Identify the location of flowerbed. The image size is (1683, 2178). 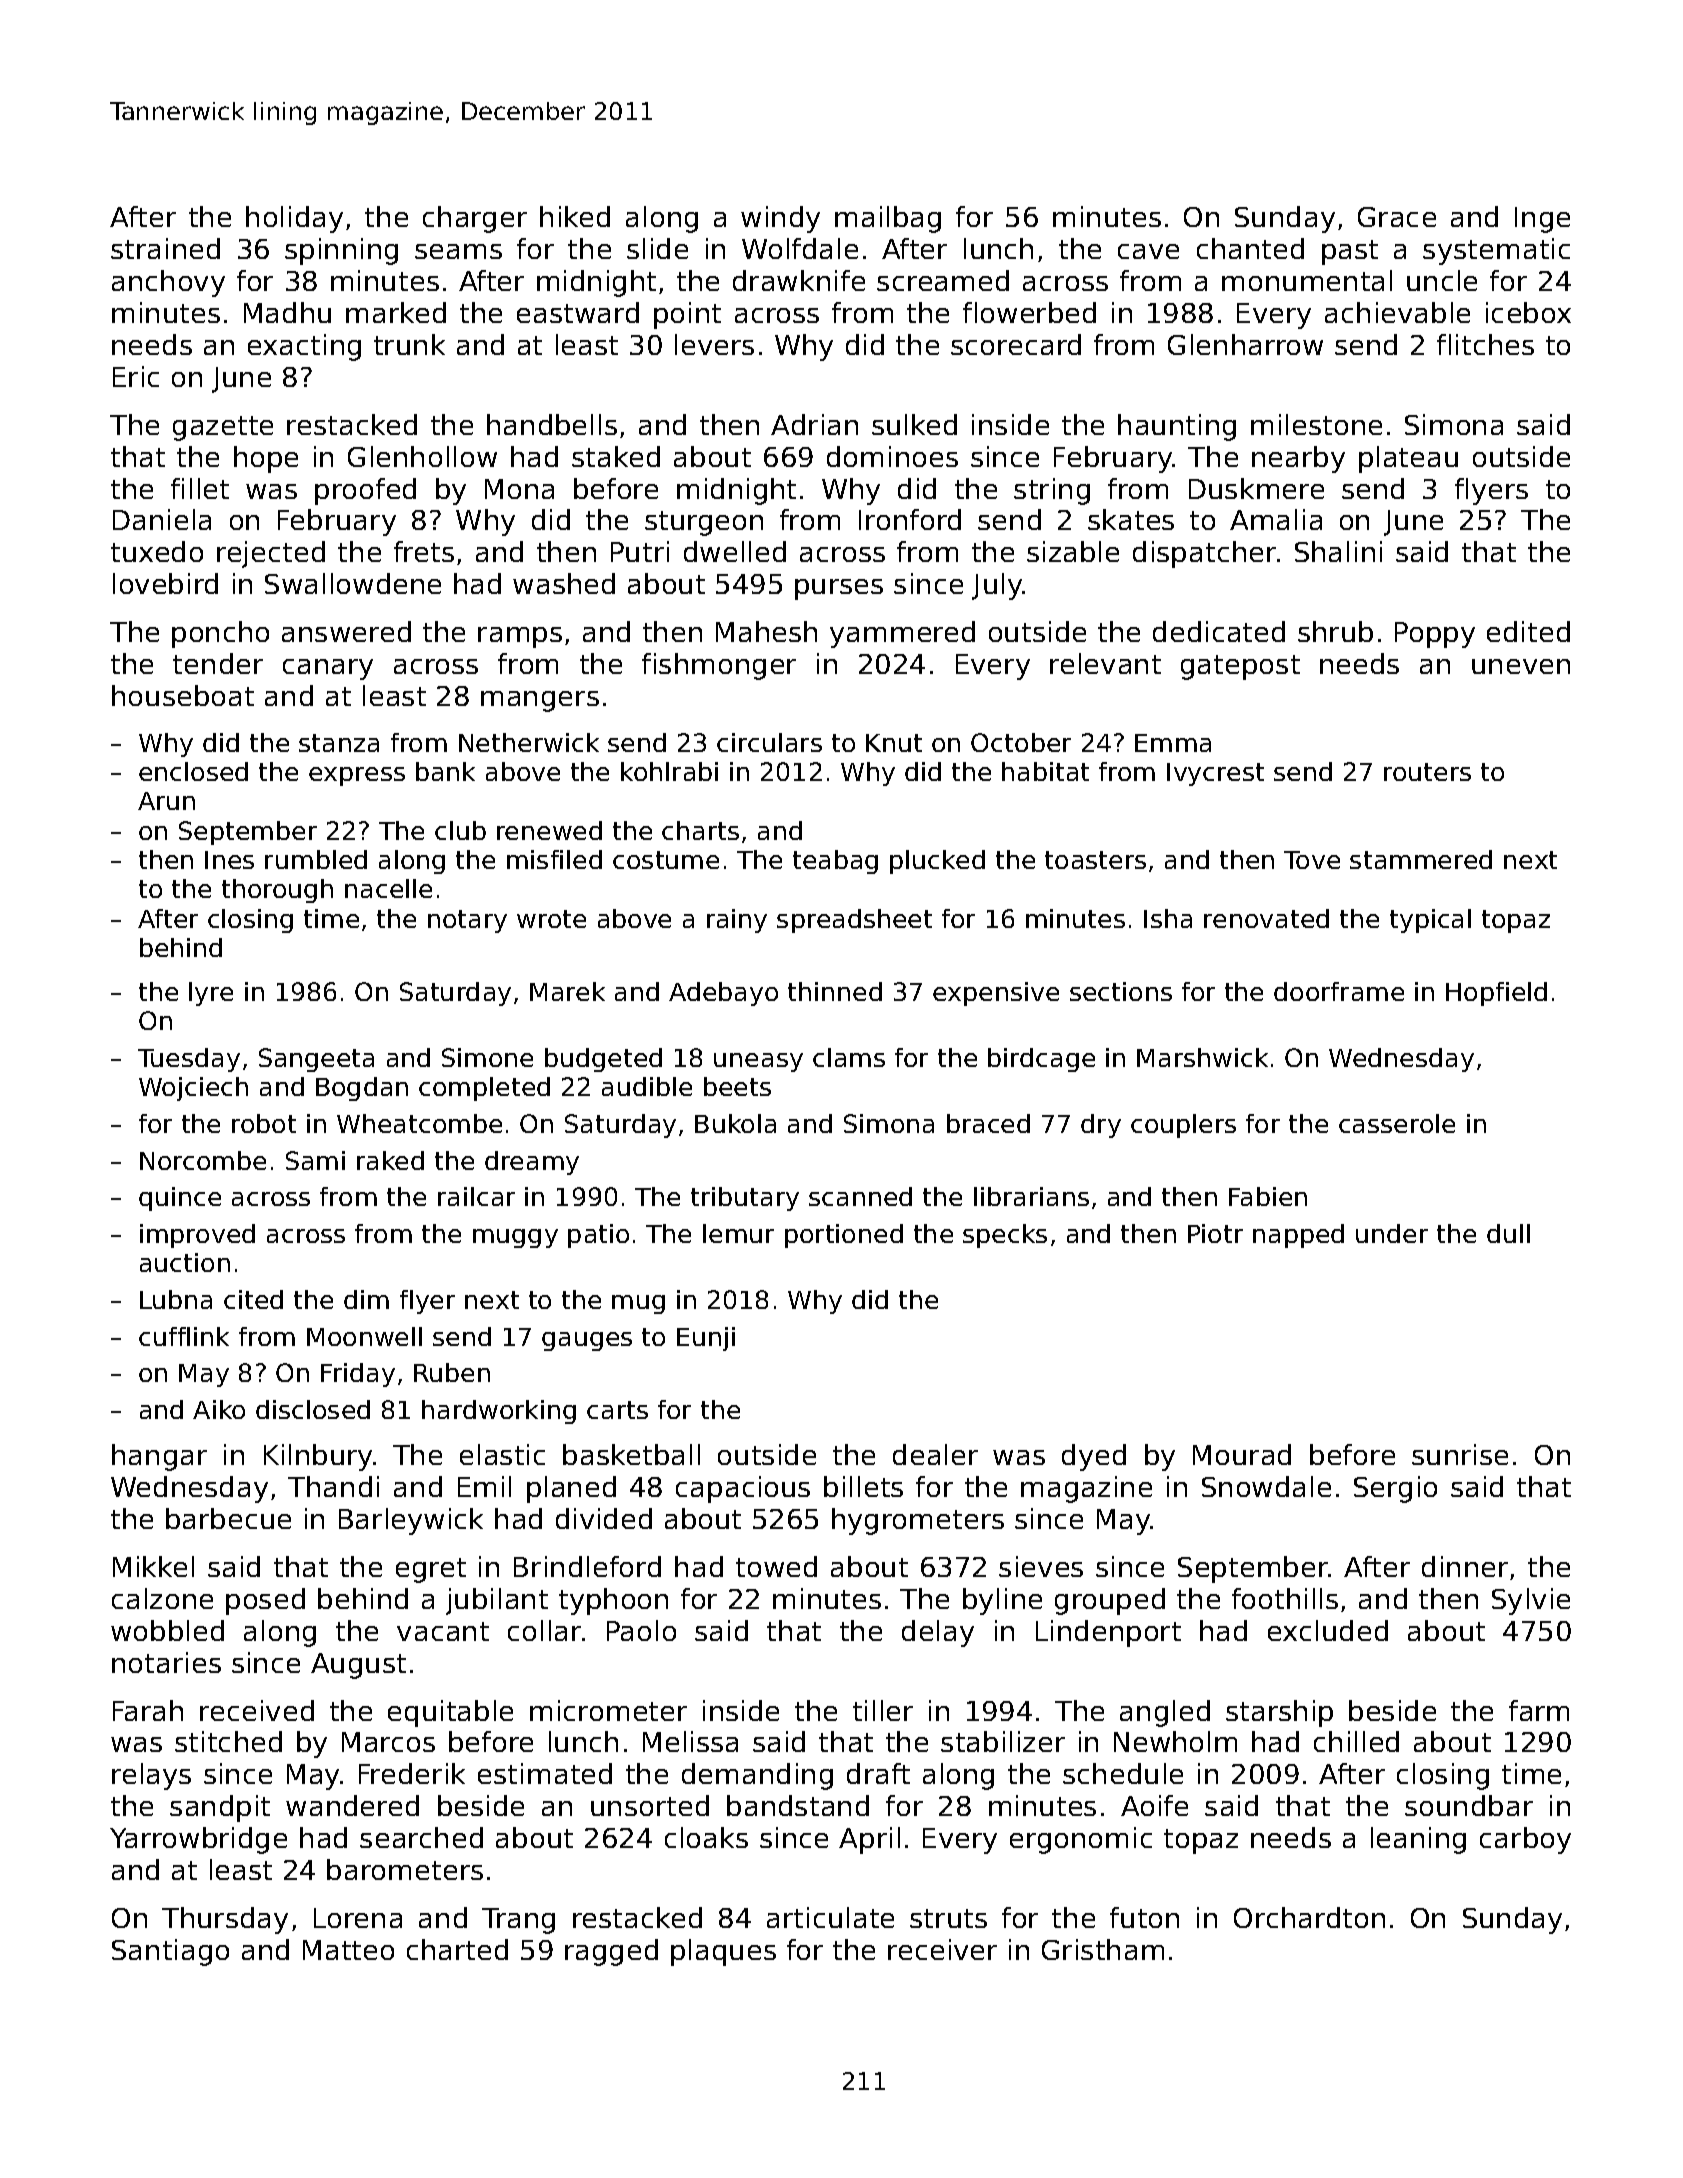
(1029, 312).
